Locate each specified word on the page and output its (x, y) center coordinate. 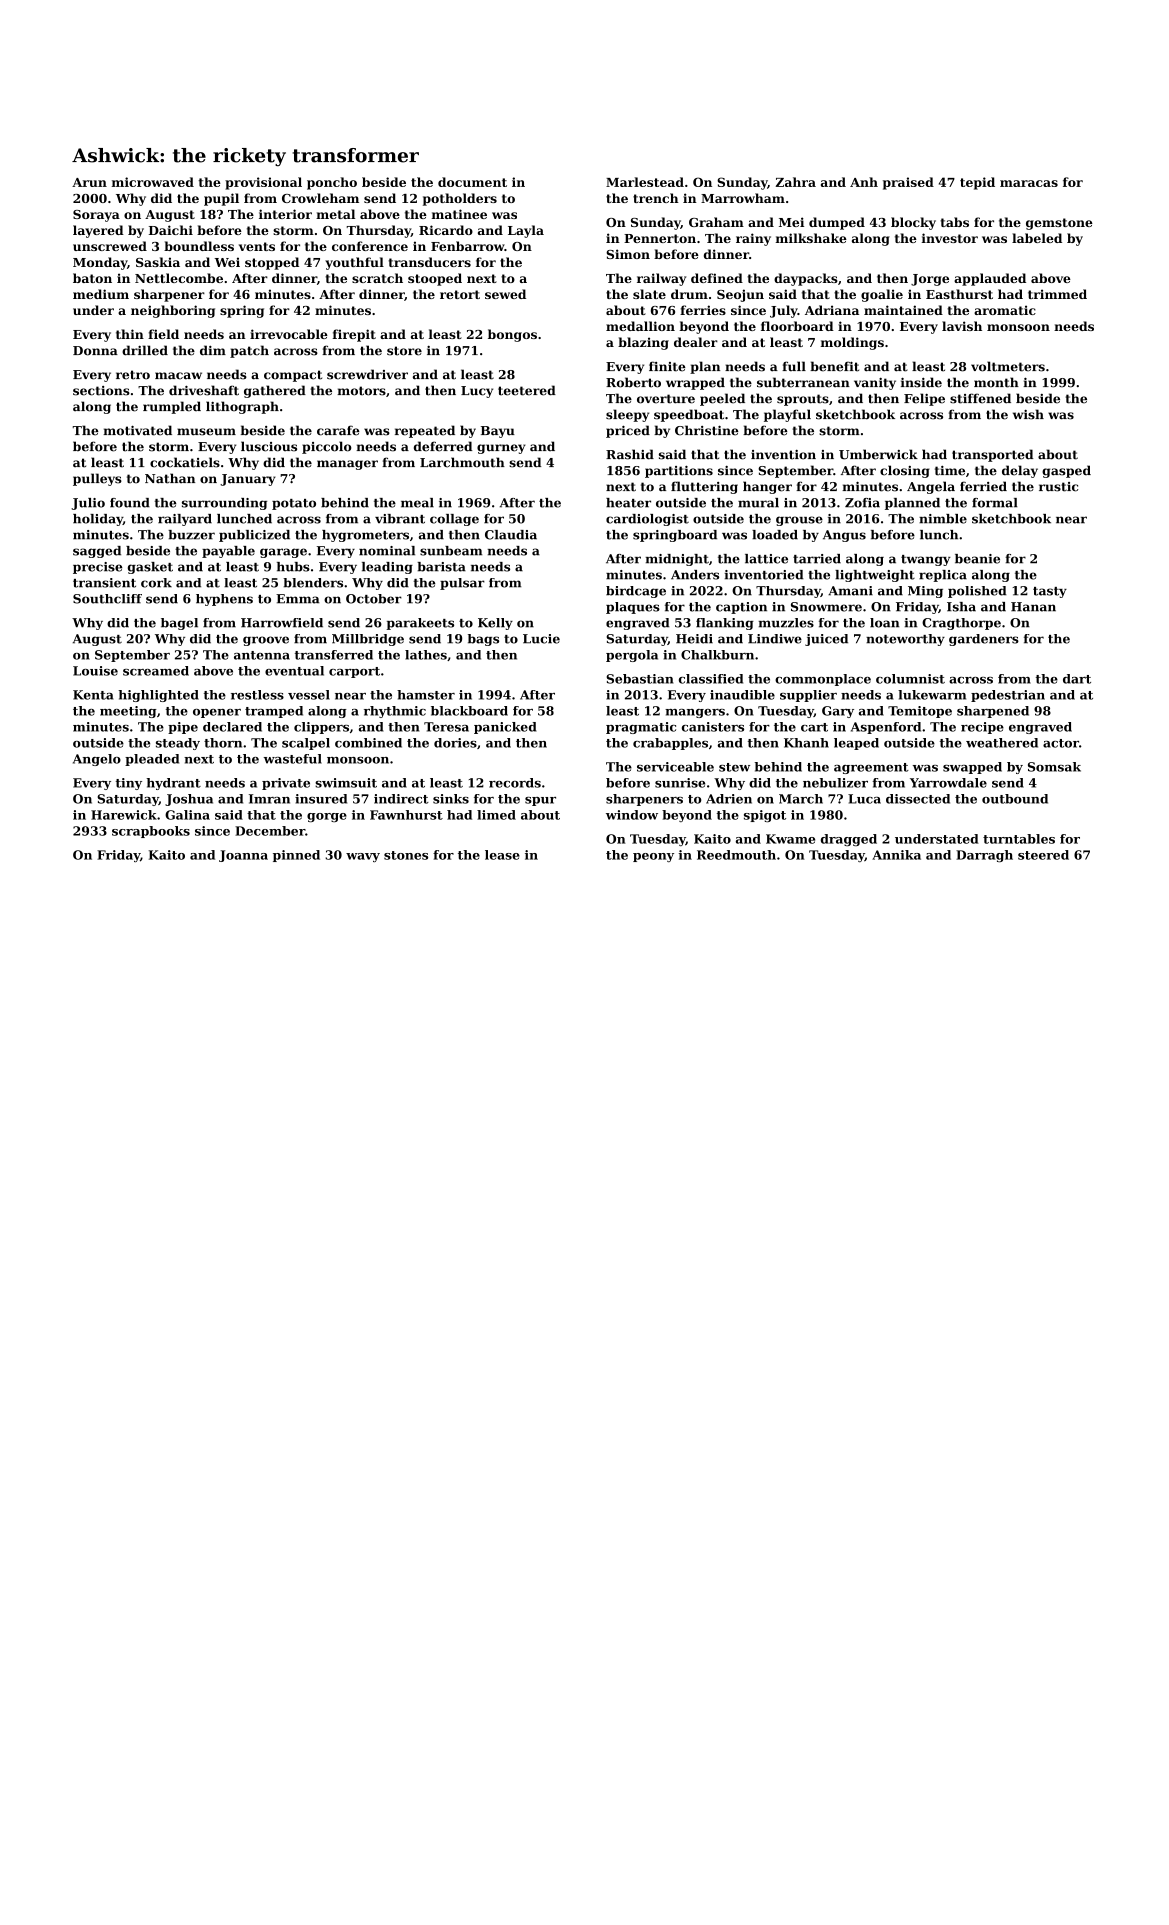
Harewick (124, 815)
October (374, 599)
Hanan (1033, 607)
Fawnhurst (406, 815)
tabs (954, 222)
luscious (269, 446)
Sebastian (639, 679)
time (950, 471)
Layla (526, 231)
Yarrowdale (948, 783)
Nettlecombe (179, 278)
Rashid (630, 454)
